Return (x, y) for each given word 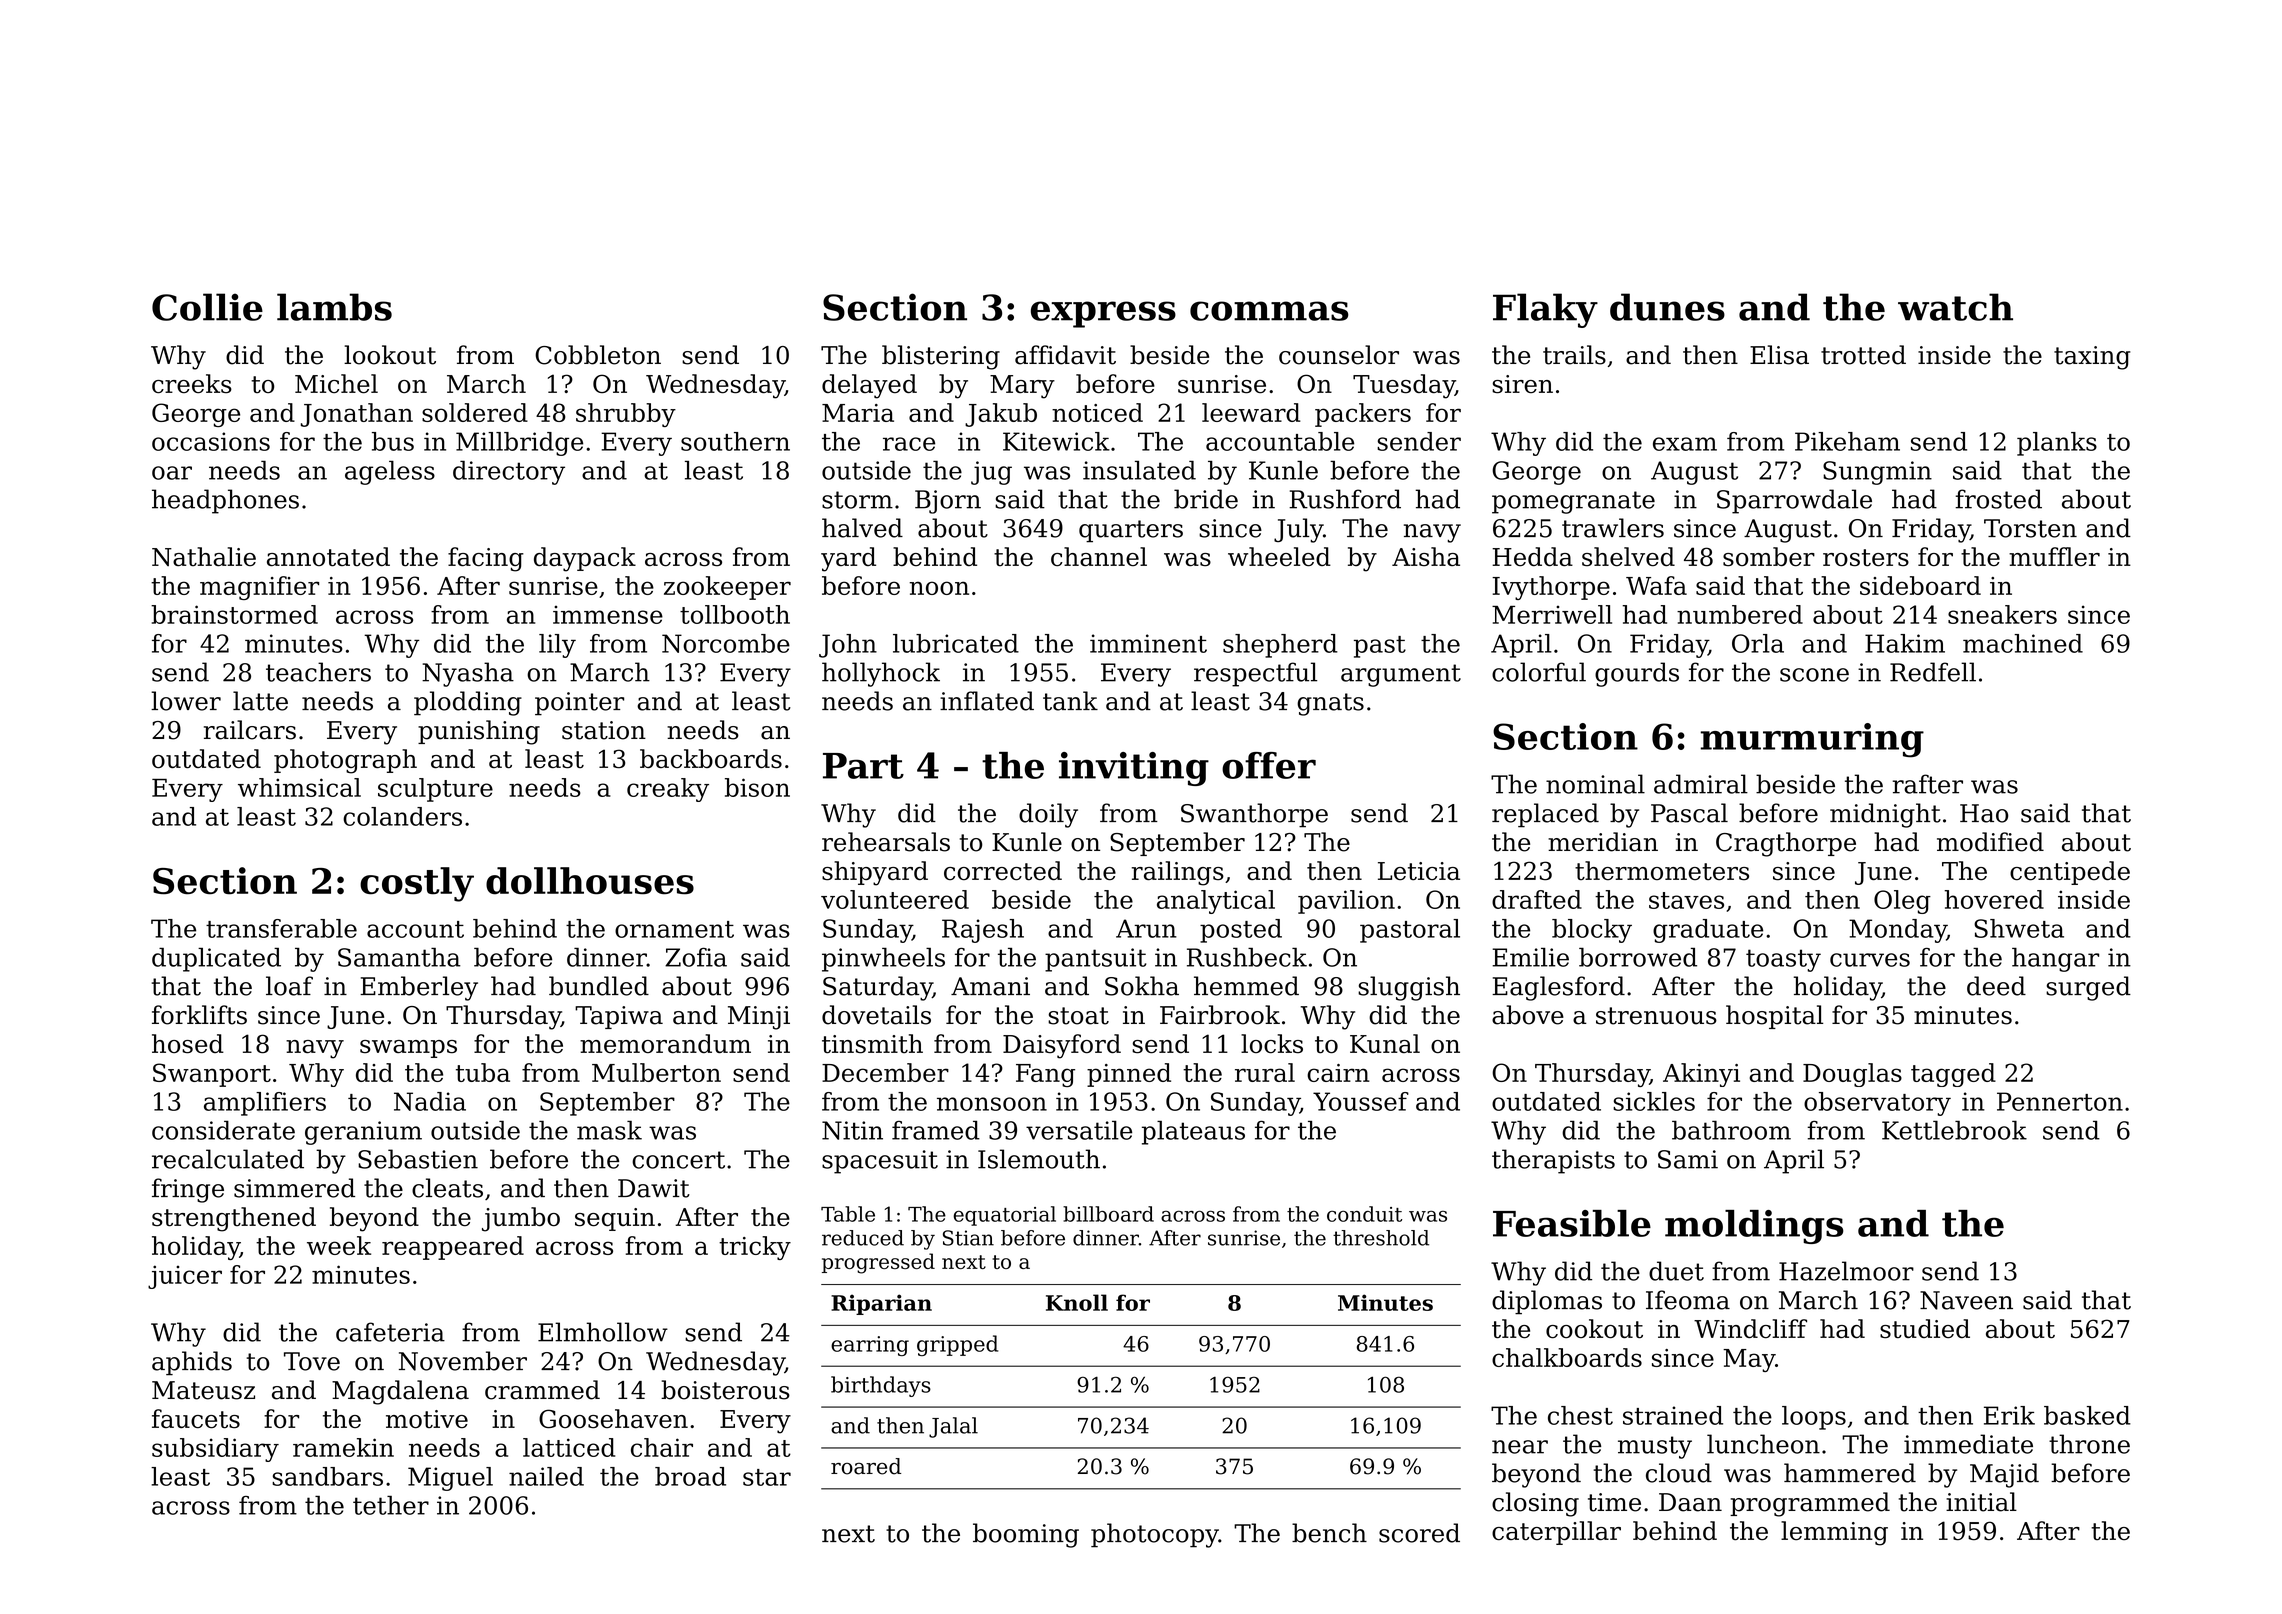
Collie (207, 307)
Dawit (654, 1188)
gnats (1330, 704)
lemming (1834, 1533)
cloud (1679, 1473)
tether (391, 1505)
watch (1955, 307)
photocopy (1155, 1535)
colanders (402, 816)
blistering (941, 357)
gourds (1637, 674)
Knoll (1077, 1302)
